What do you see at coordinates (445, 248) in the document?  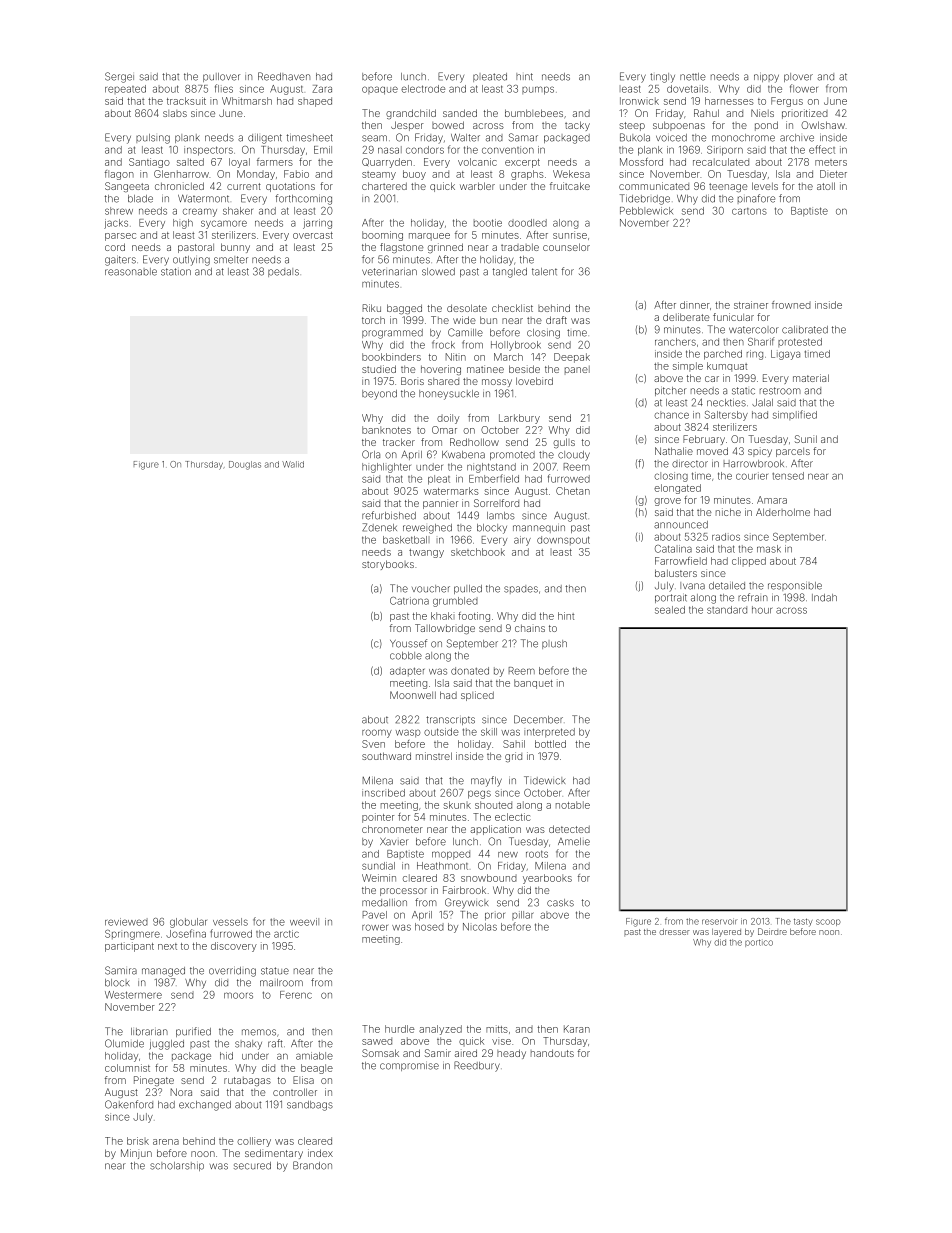 I see `grinned` at bounding box center [445, 248].
